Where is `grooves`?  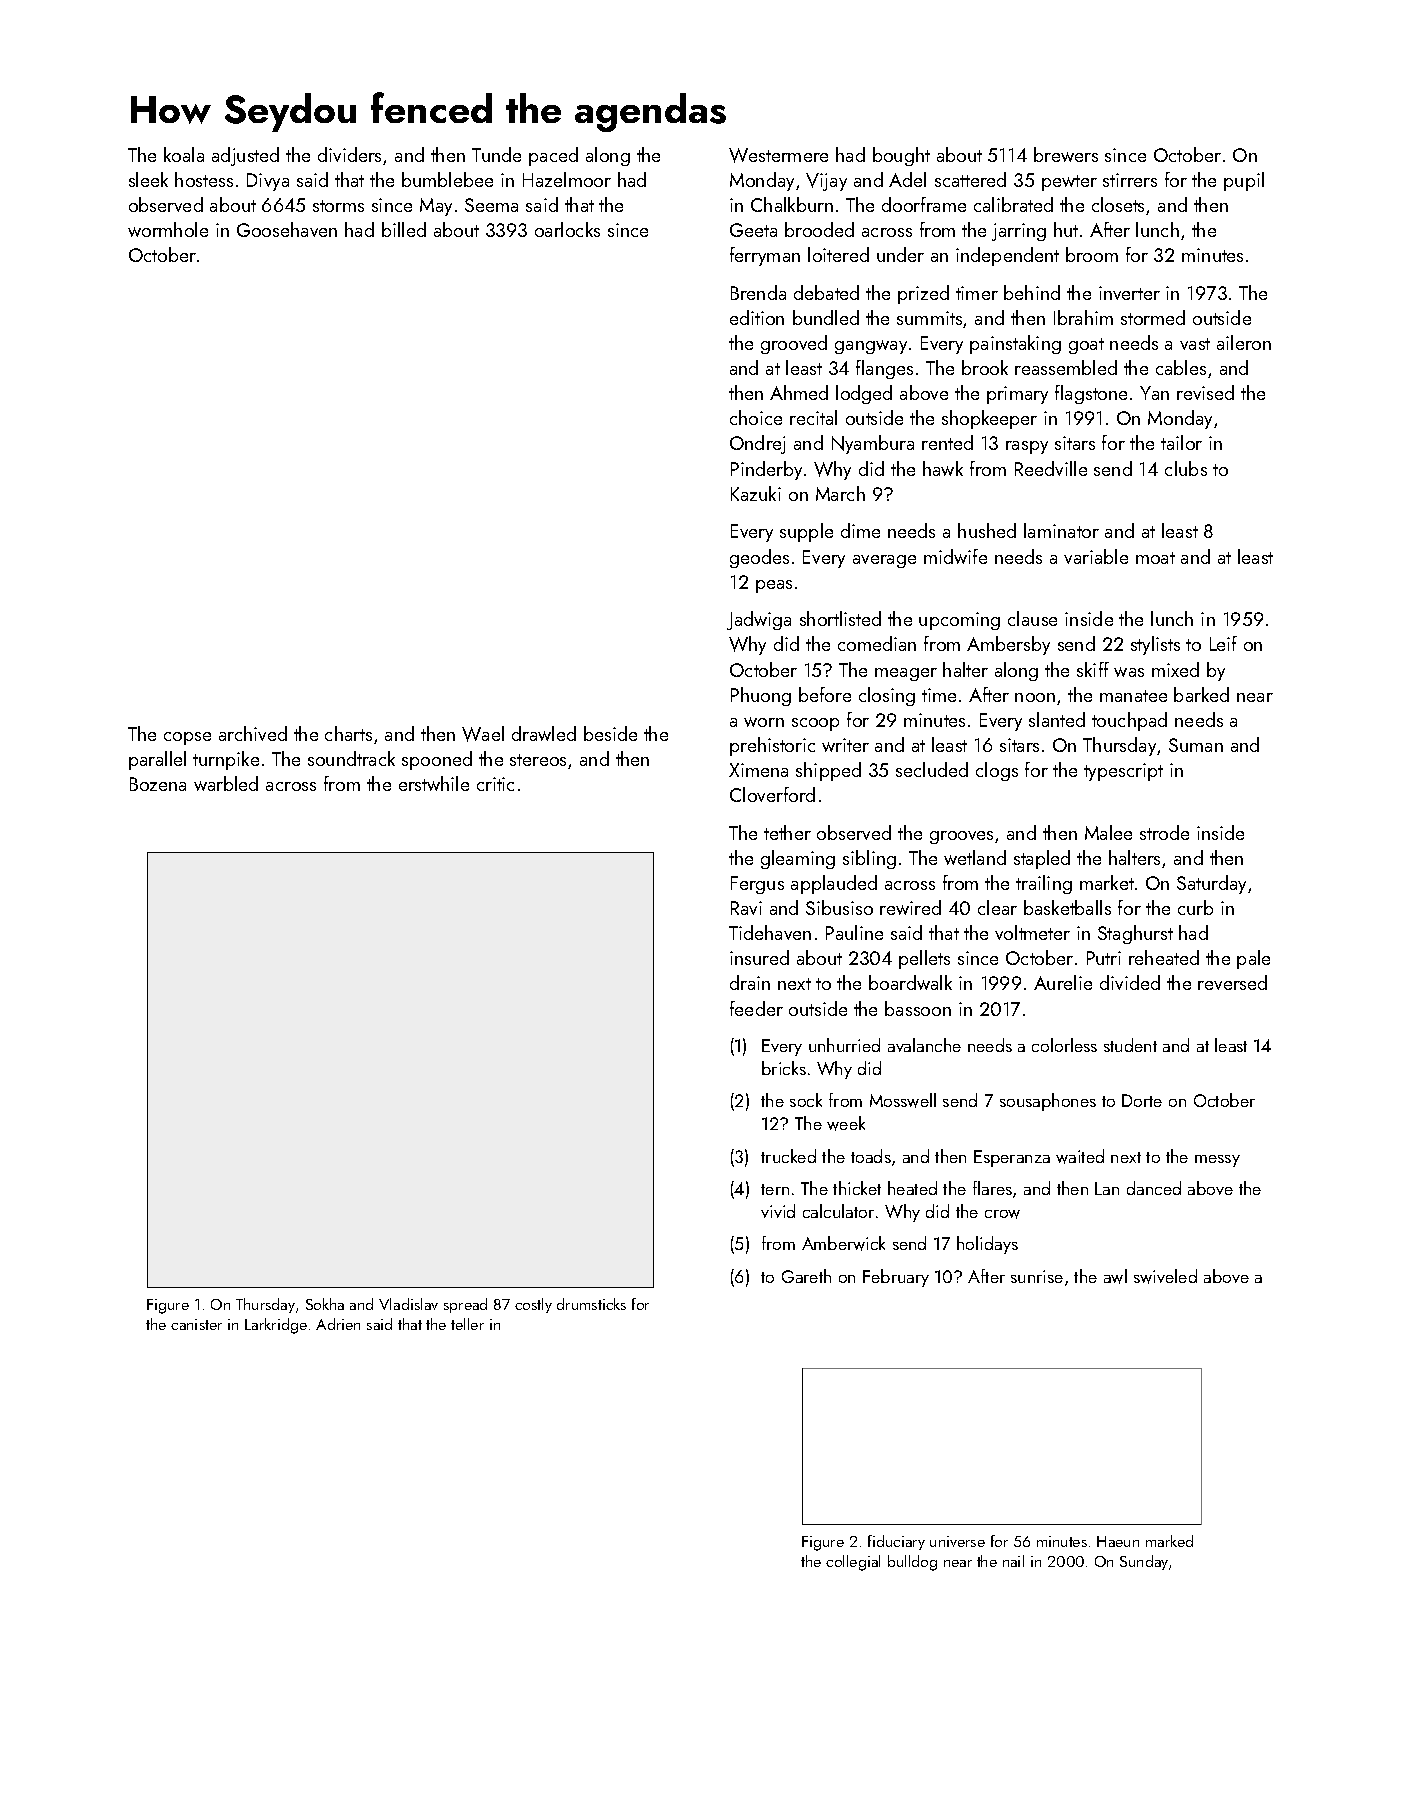
grooves is located at coordinates (961, 837).
